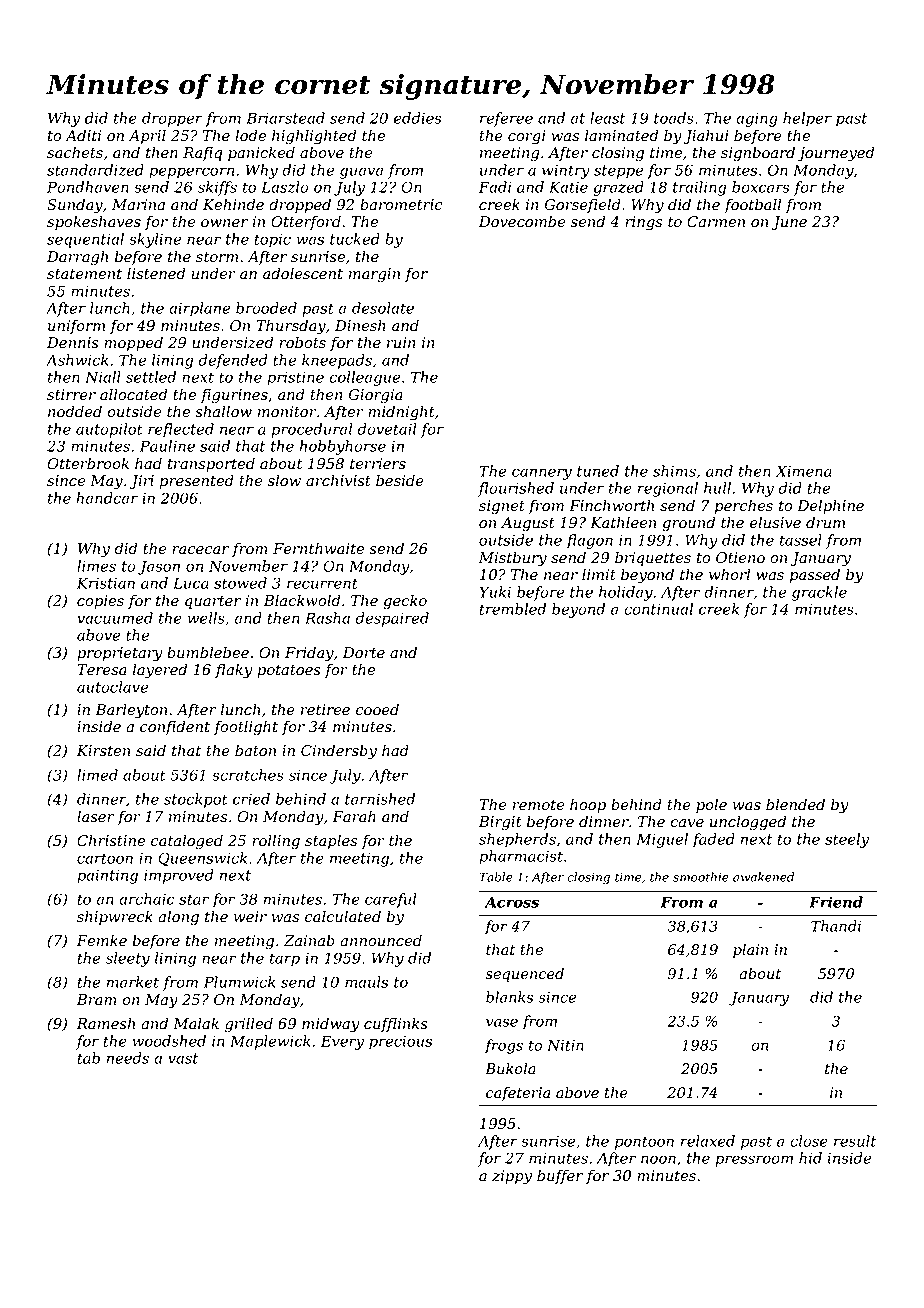 The image size is (924, 1308). I want to click on Jiahui, so click(705, 136).
